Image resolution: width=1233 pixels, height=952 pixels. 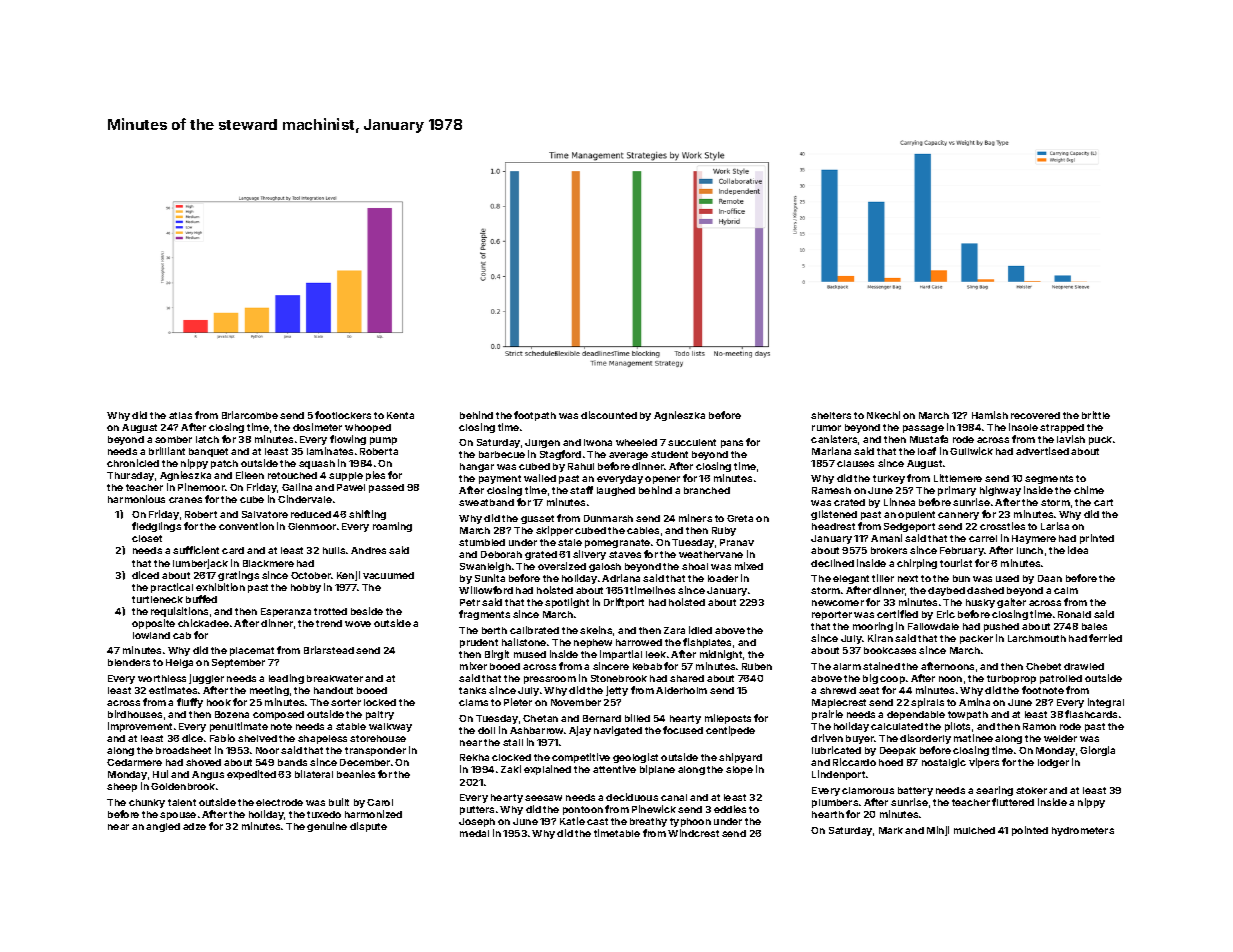 What do you see at coordinates (1097, 539) in the page?
I see `printed` at bounding box center [1097, 539].
